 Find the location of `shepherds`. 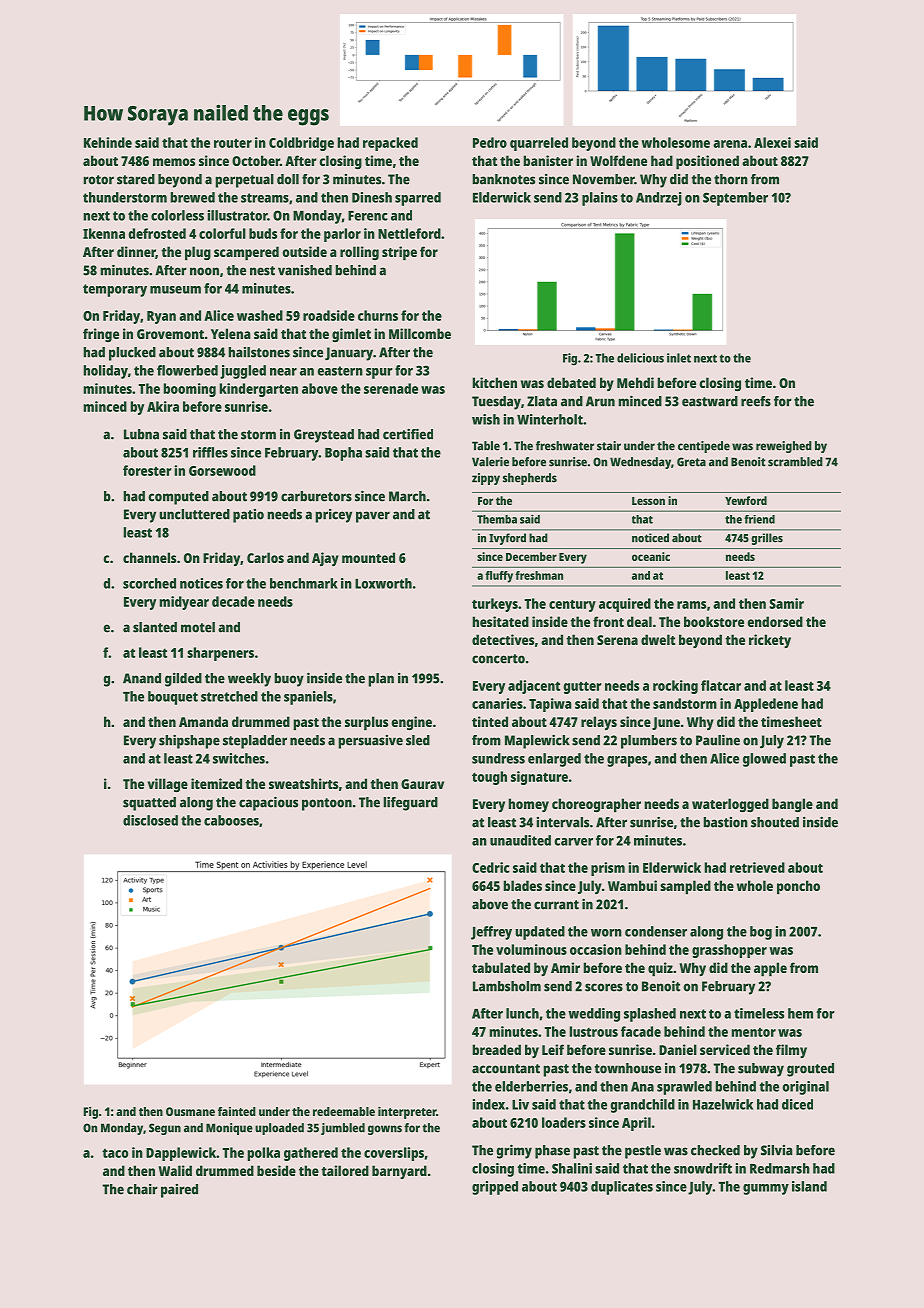

shepherds is located at coordinates (530, 479).
